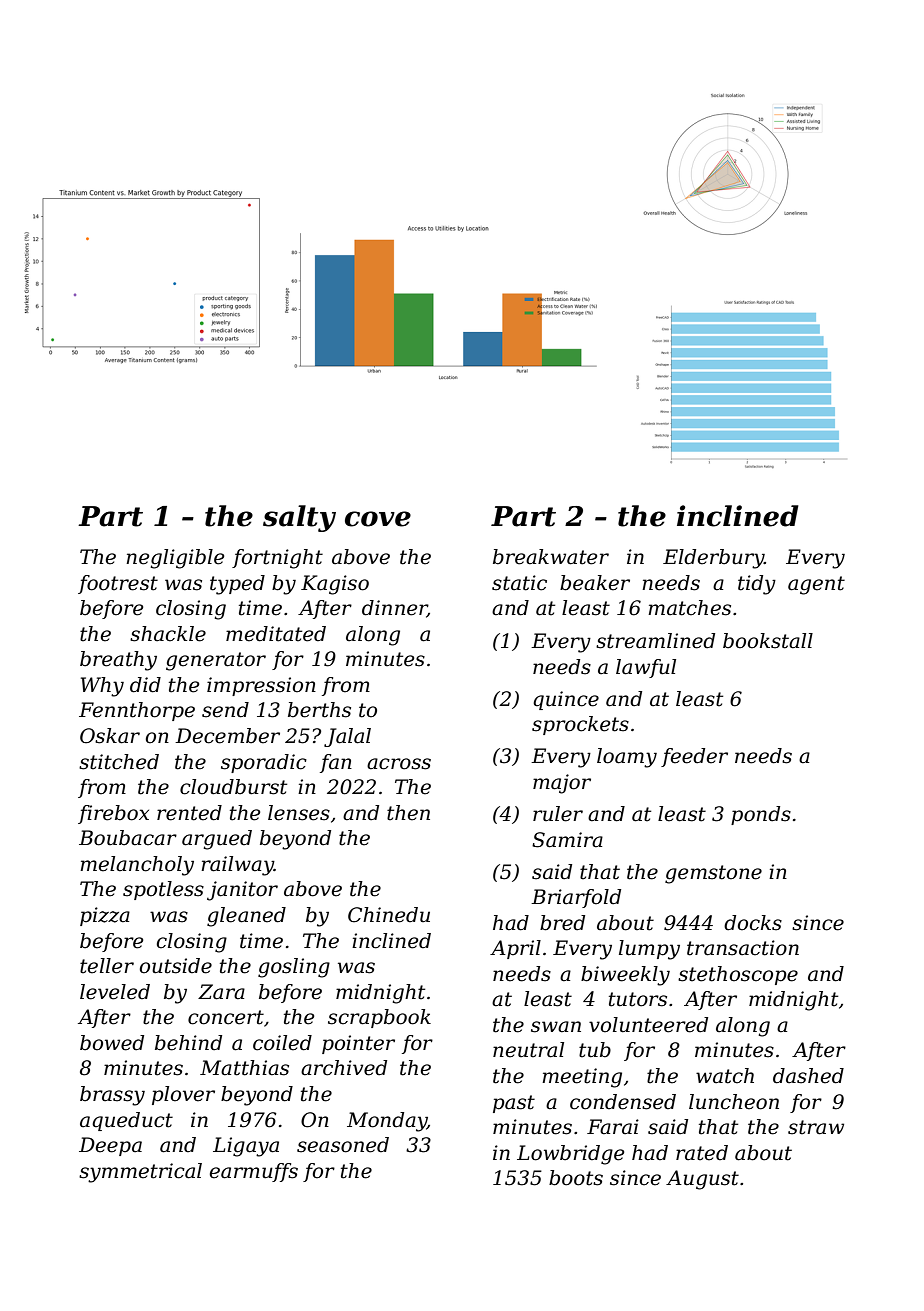 This screenshot has width=924, height=1311. What do you see at coordinates (649, 950) in the screenshot?
I see `lumpy` at bounding box center [649, 950].
